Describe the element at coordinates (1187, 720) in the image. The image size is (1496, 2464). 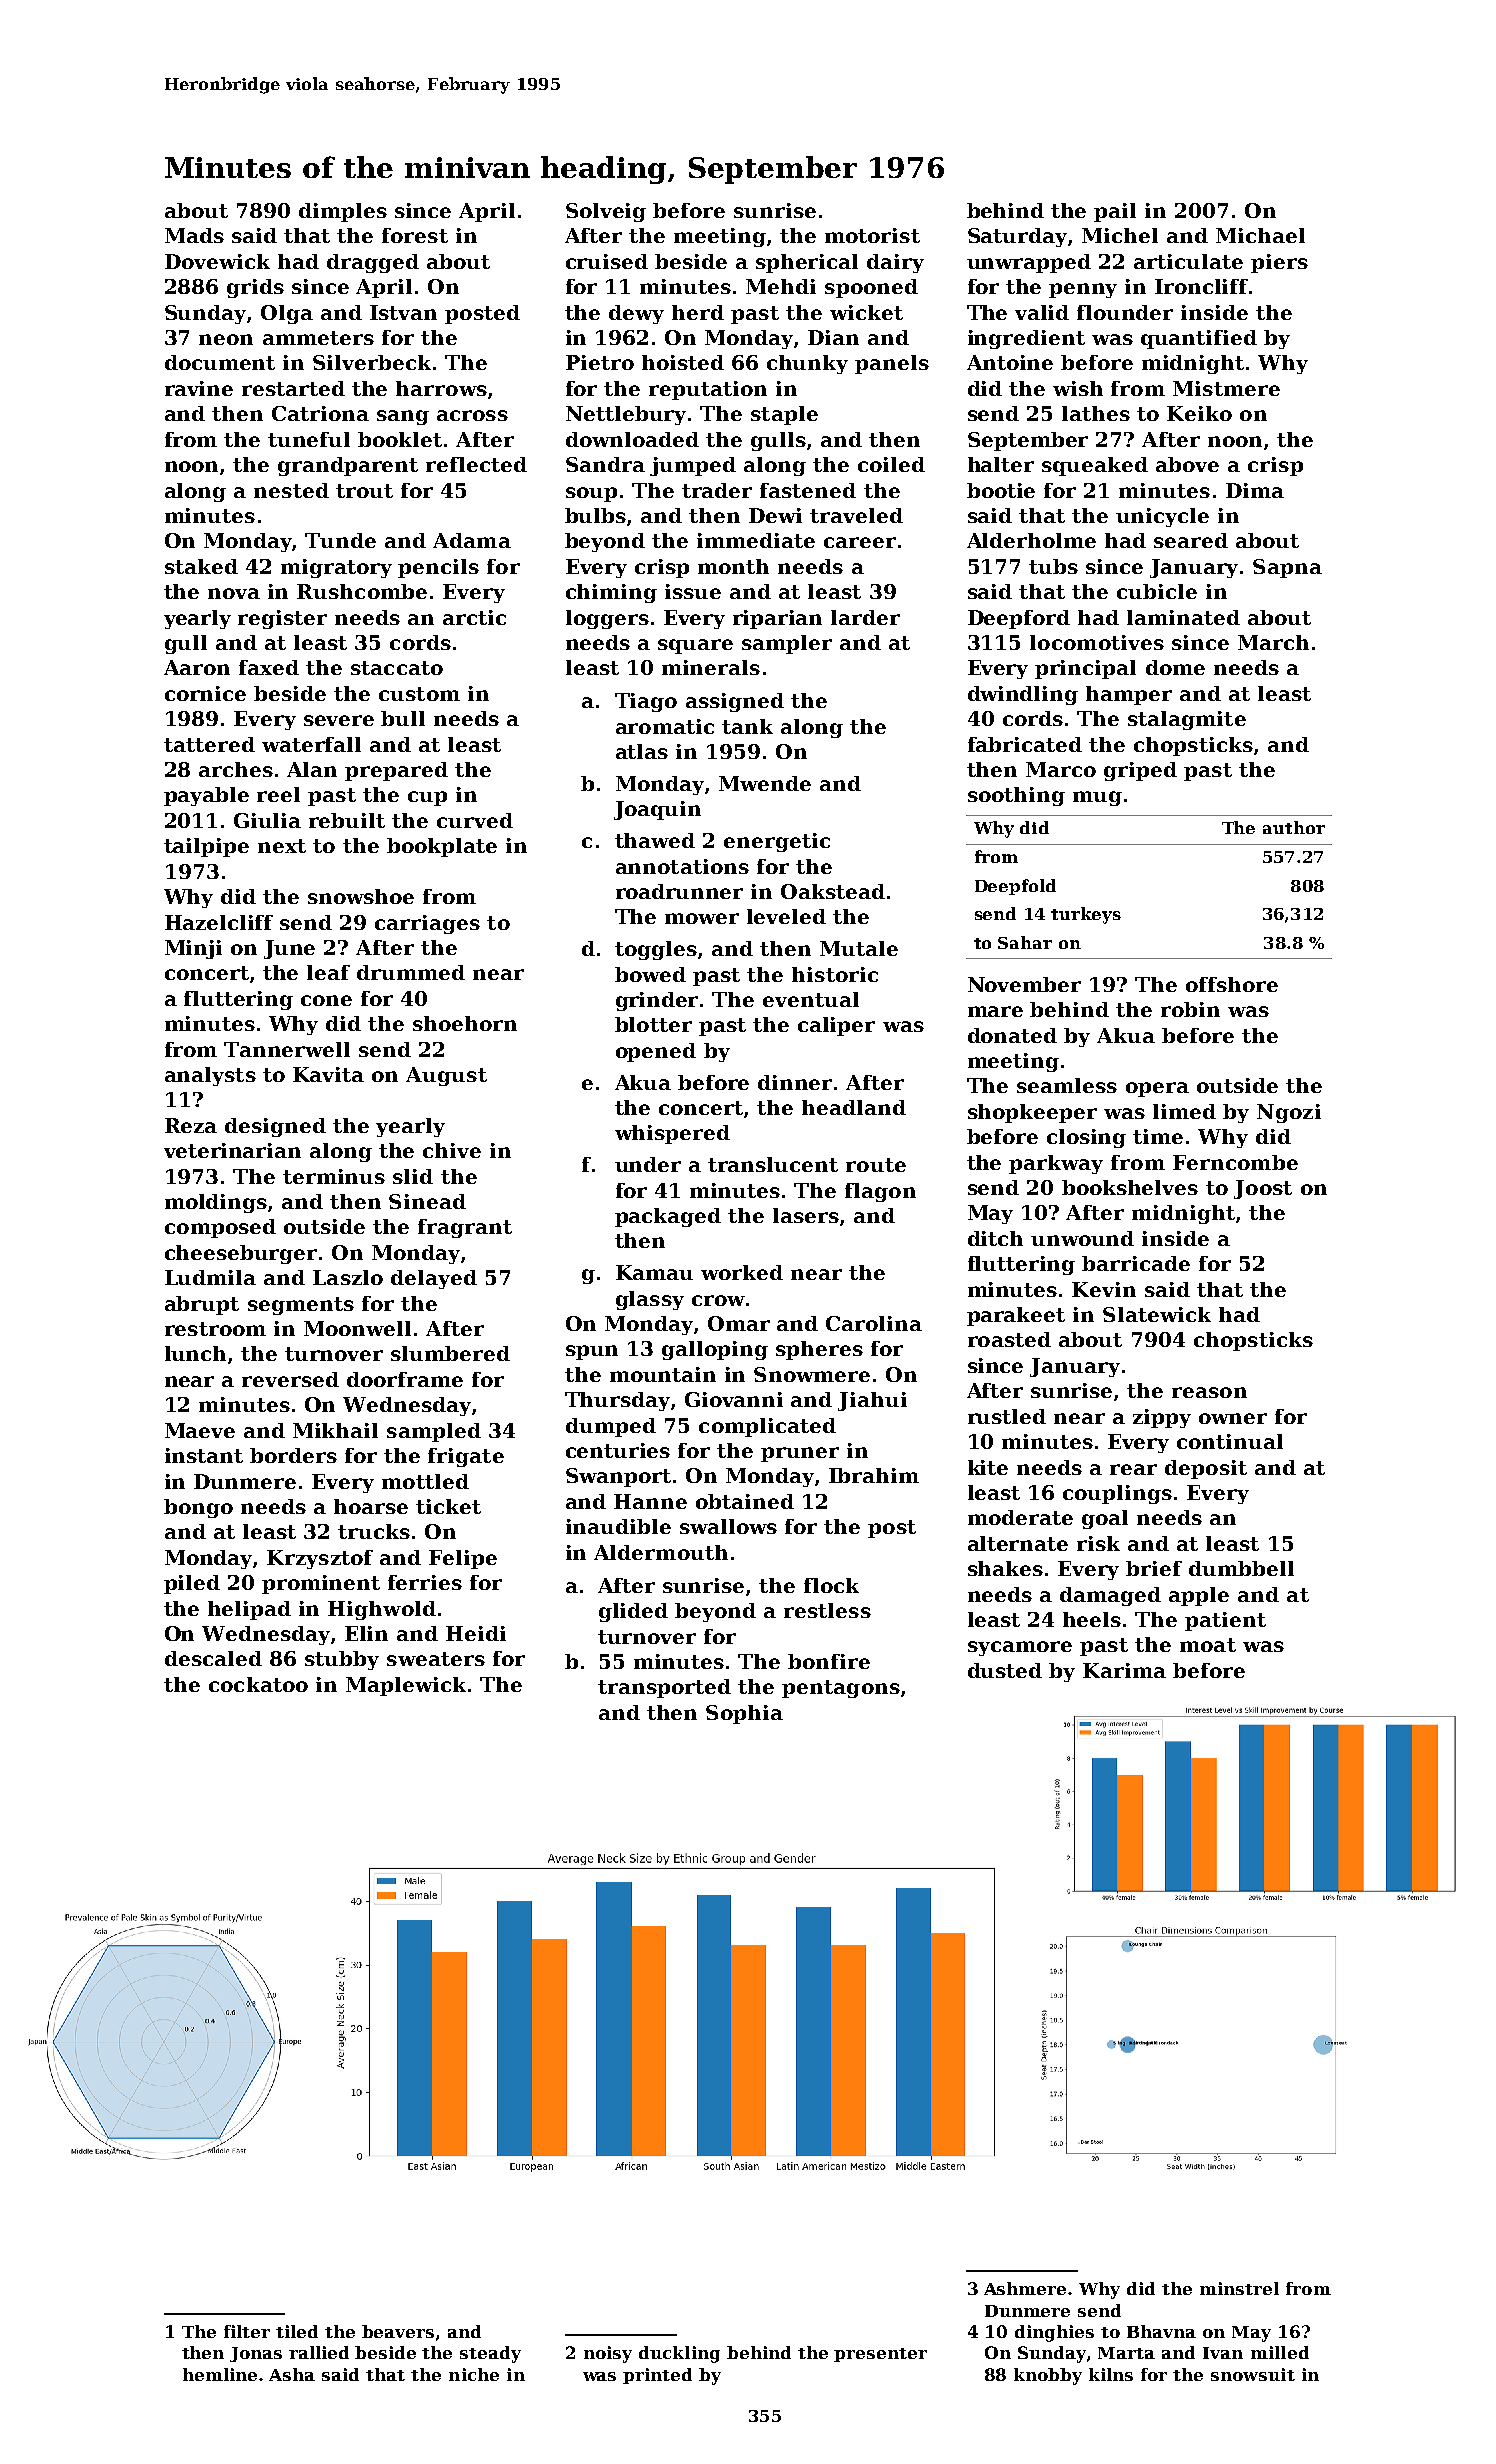
I see `stalagmite` at that location.
